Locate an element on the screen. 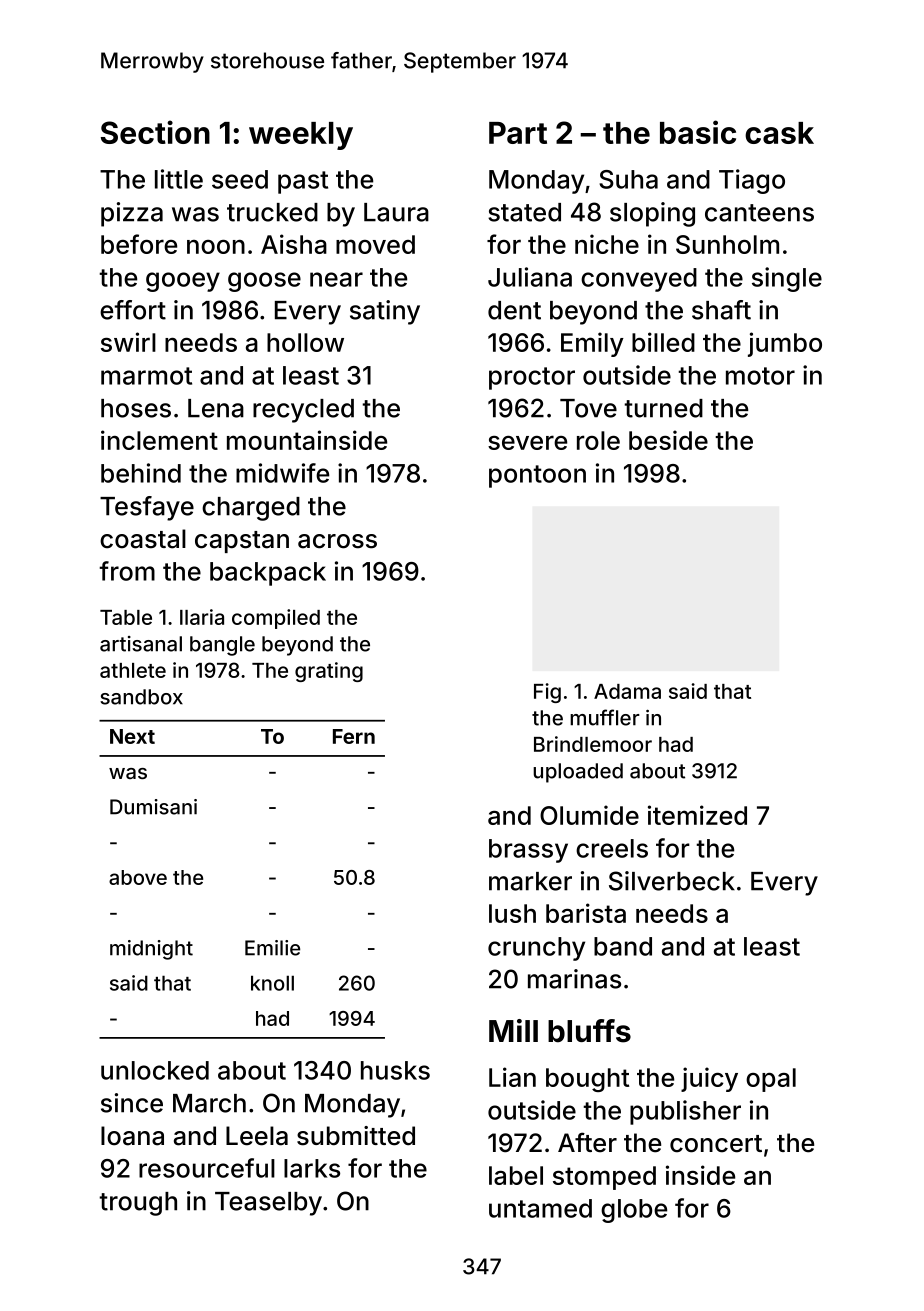 The image size is (924, 1311). backpack is located at coordinates (268, 574).
